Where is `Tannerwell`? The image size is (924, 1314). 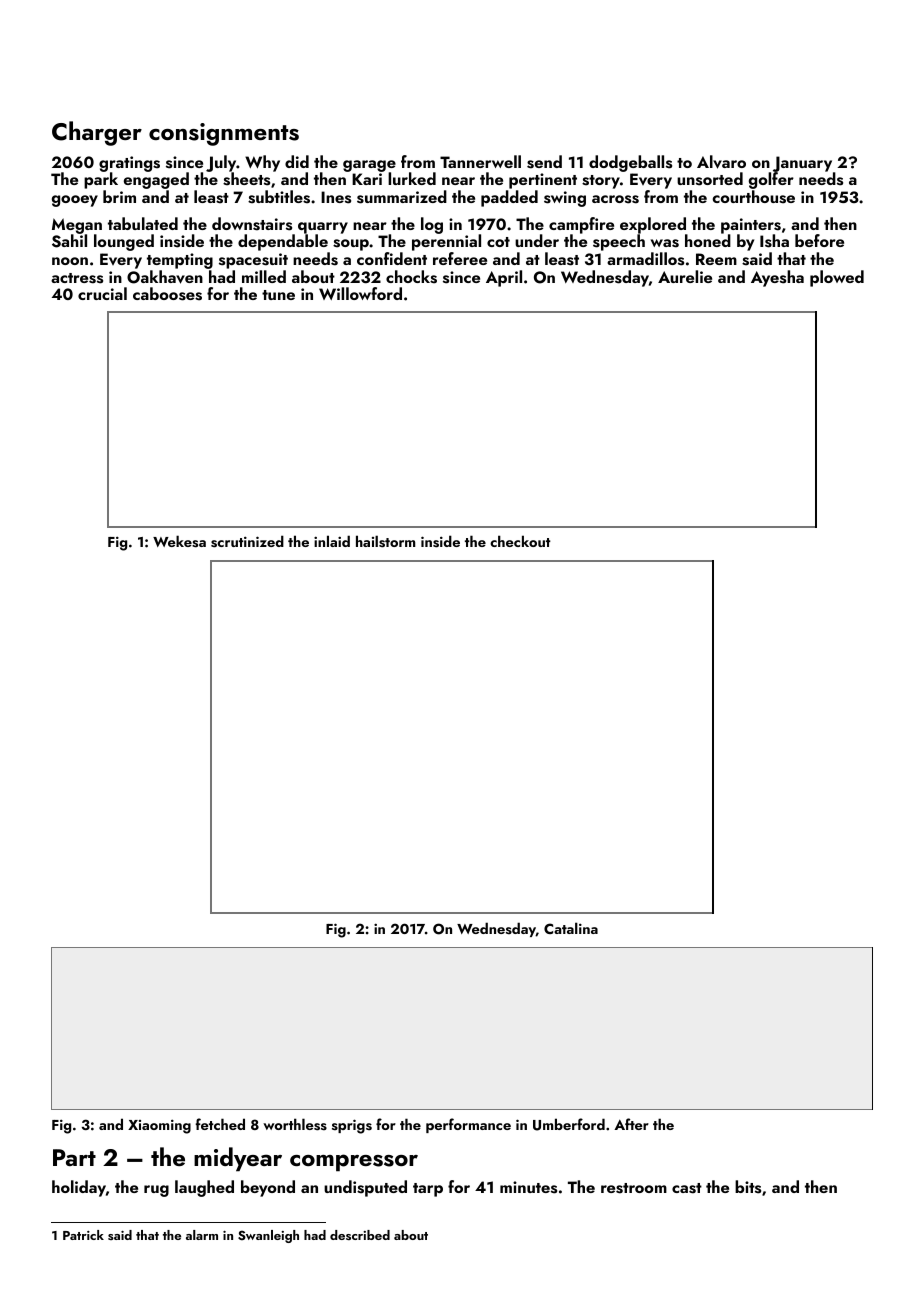 Tannerwell is located at coordinates (480, 161).
